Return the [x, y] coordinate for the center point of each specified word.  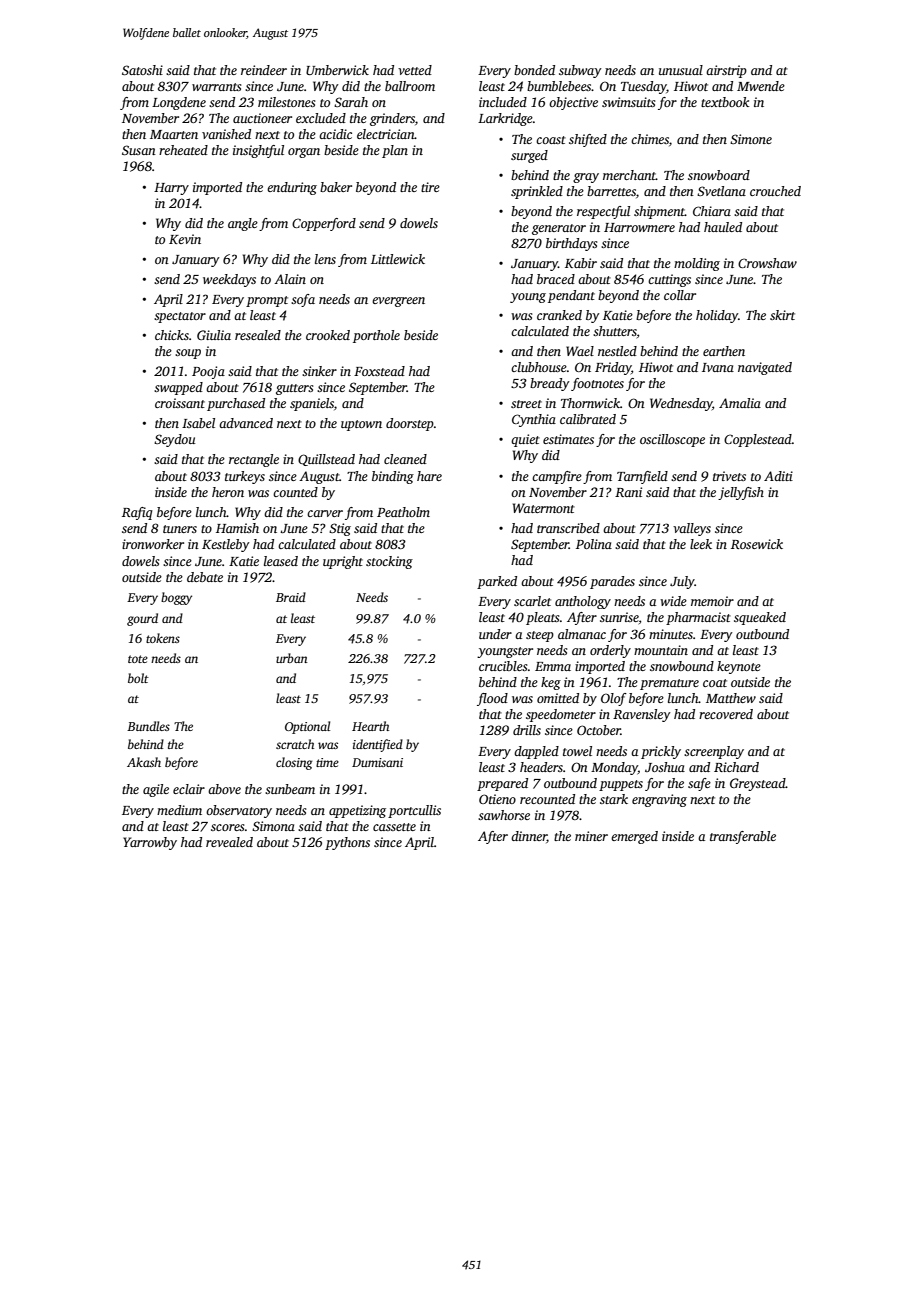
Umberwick [337, 70]
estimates [568, 439]
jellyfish [741, 493]
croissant [180, 403]
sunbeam [290, 789]
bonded [534, 70]
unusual [681, 70]
